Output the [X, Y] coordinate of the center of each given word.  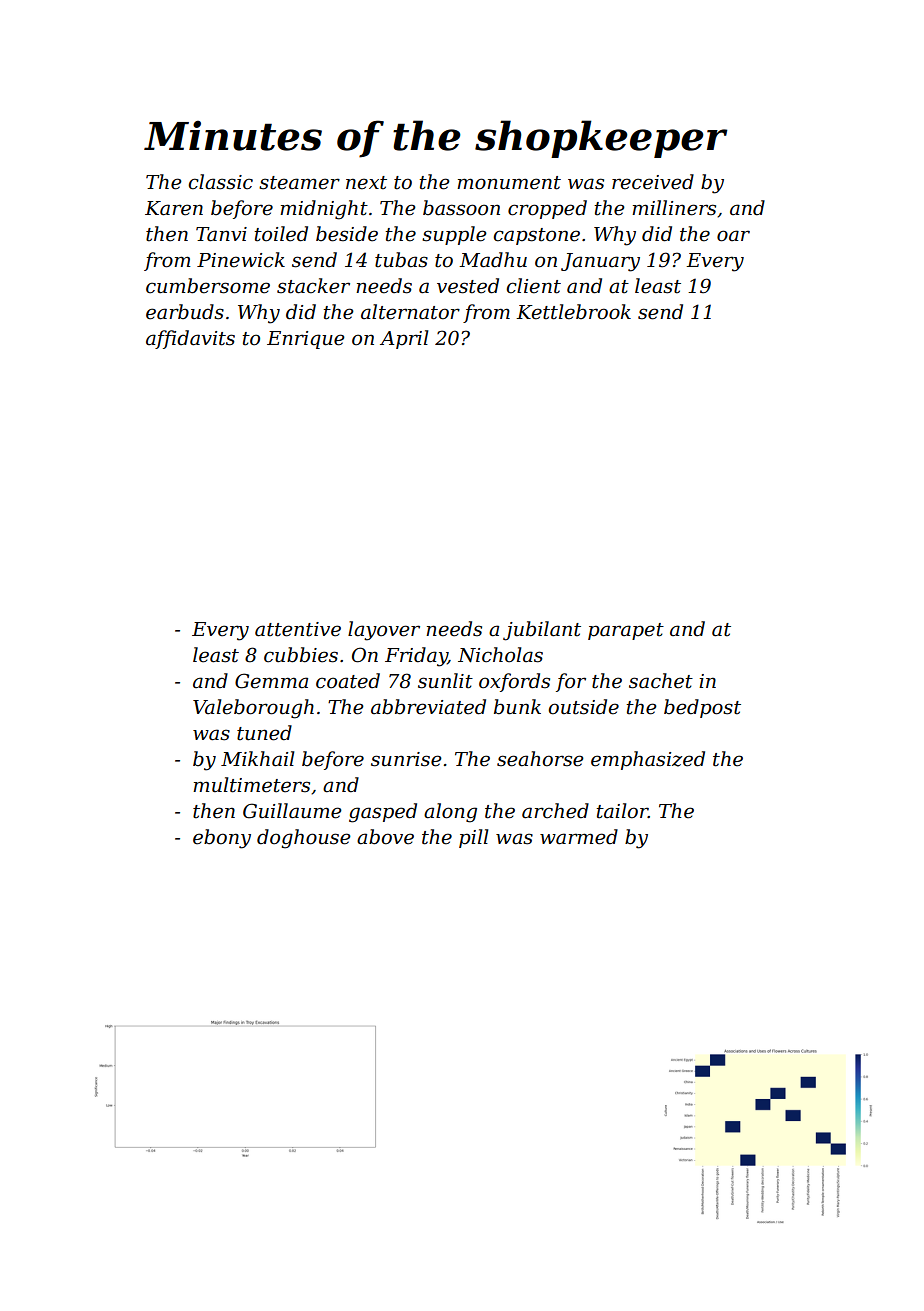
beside [347, 234]
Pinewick [241, 260]
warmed [579, 837]
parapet [626, 631]
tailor [622, 811]
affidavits [190, 339]
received [653, 182]
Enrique [306, 340]
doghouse [304, 839]
